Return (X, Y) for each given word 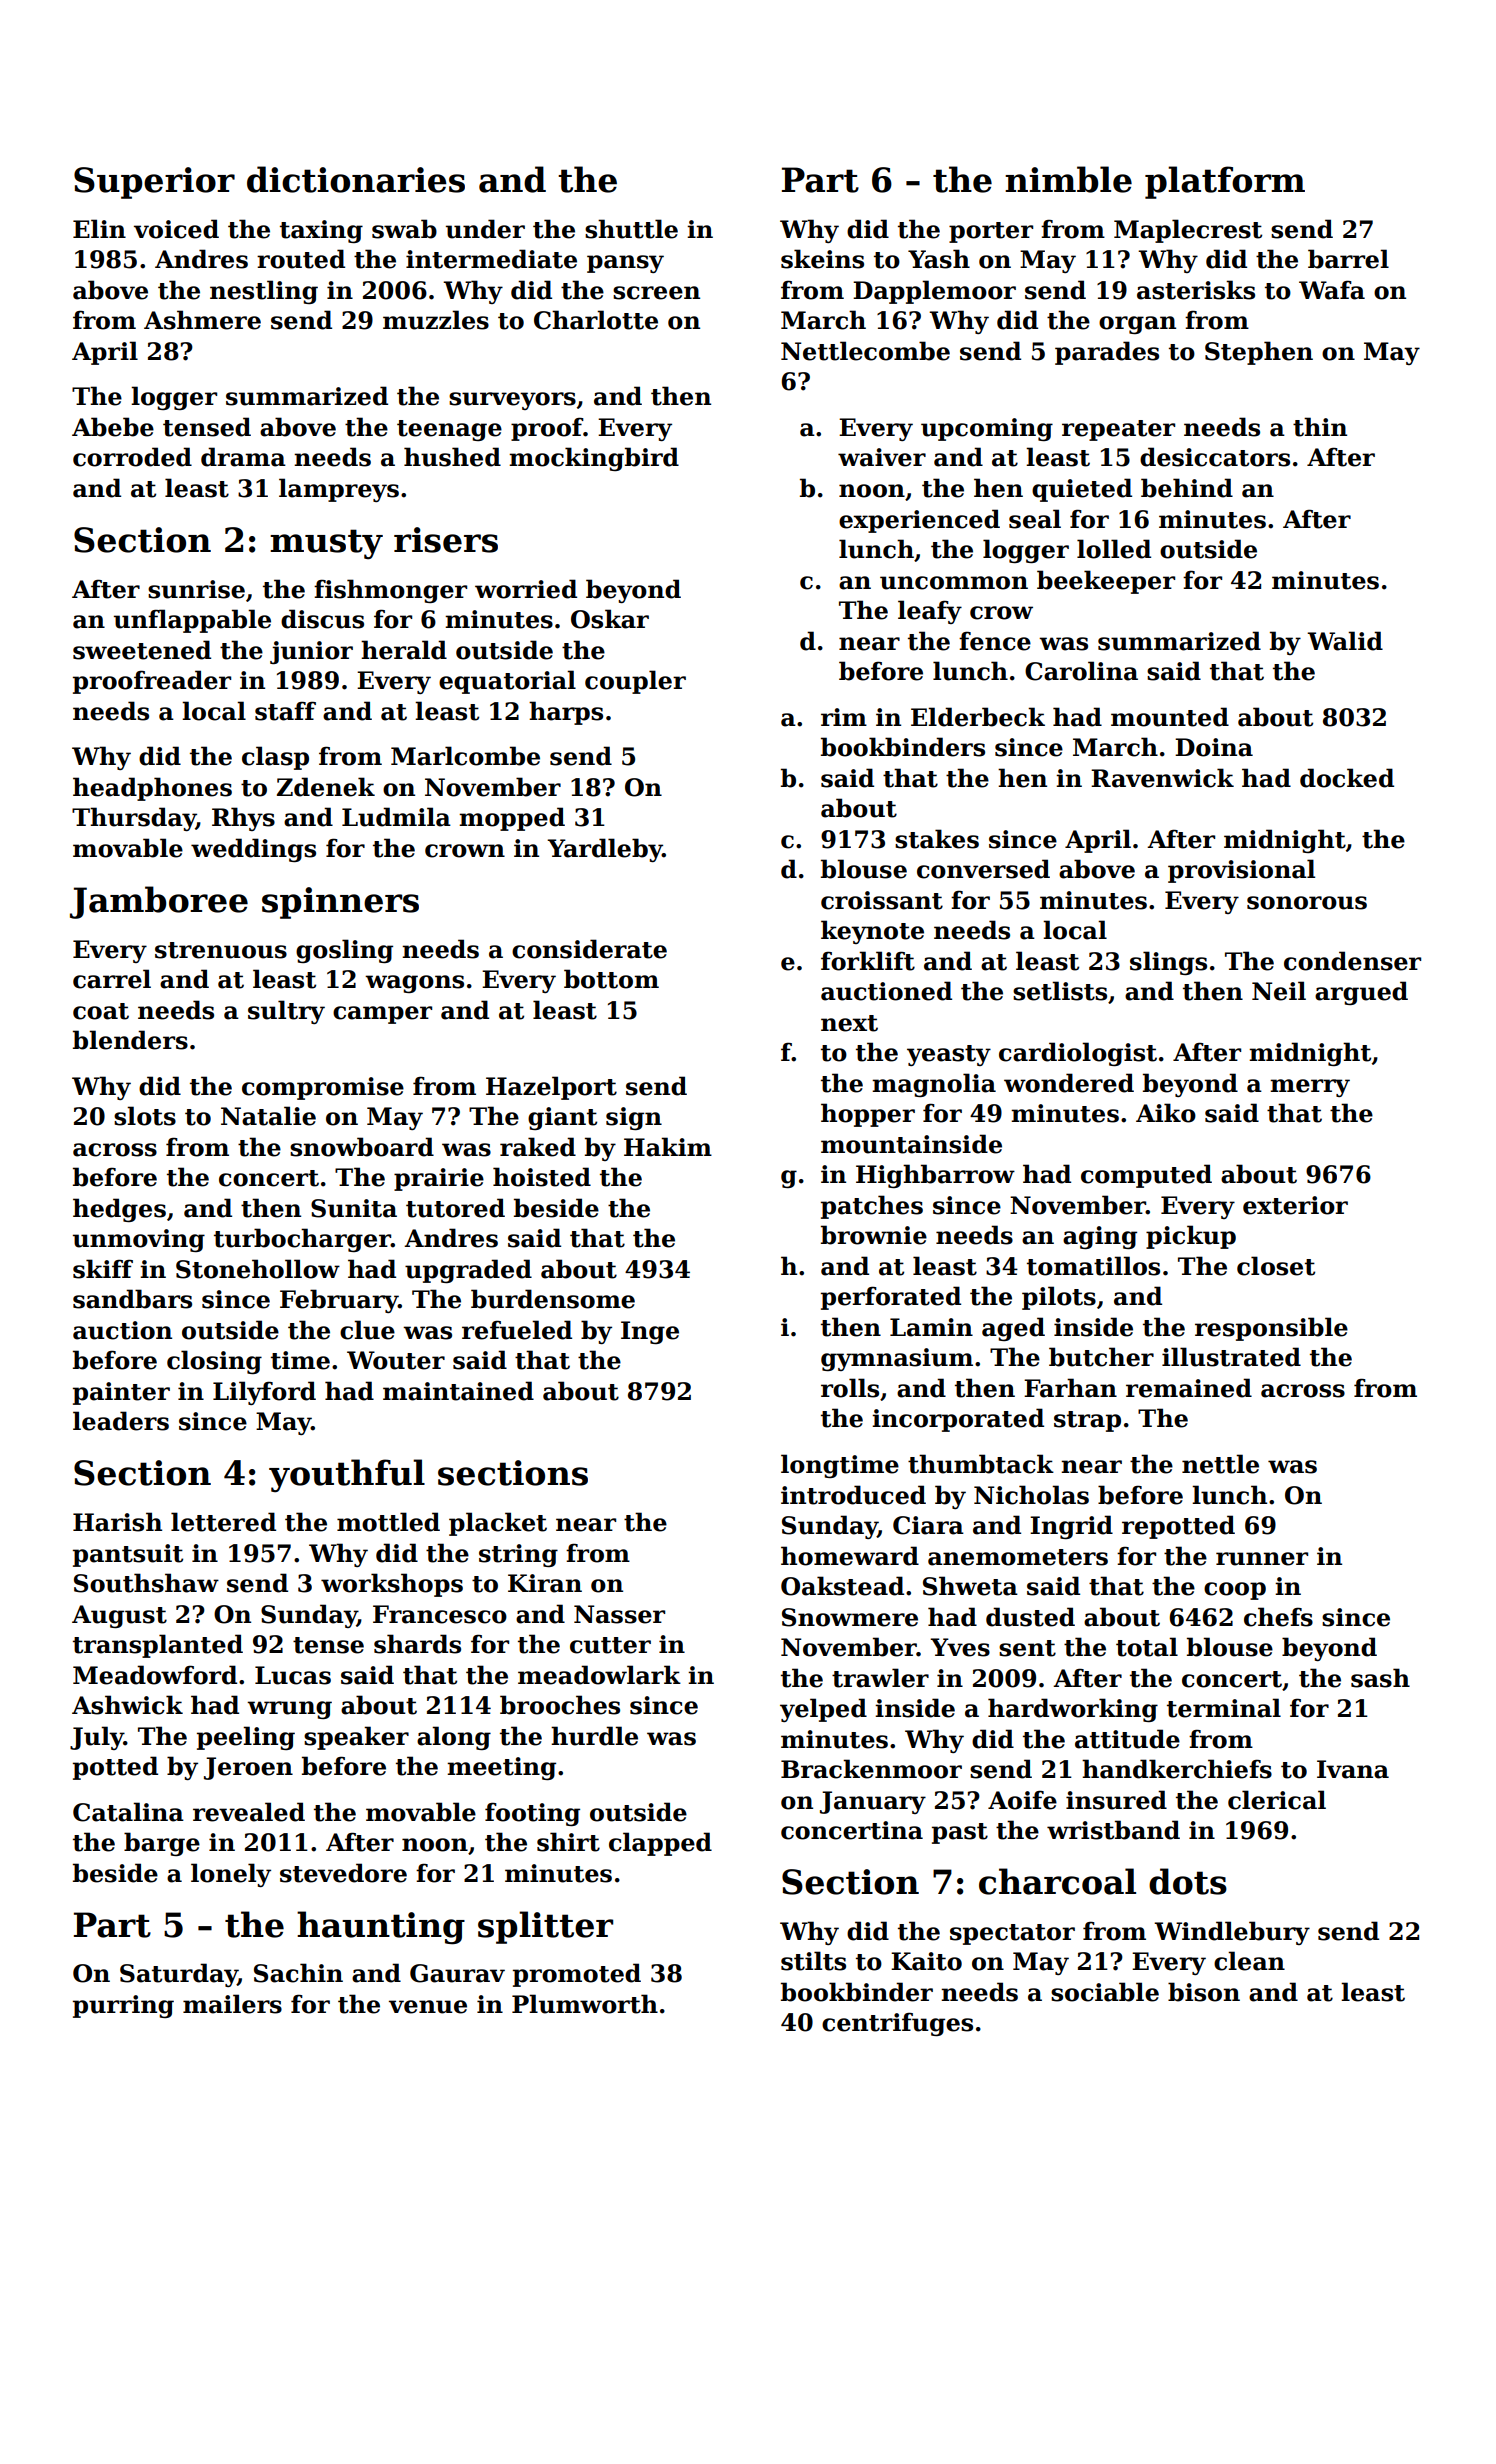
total (1147, 1647)
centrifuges (897, 2024)
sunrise (196, 589)
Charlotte (596, 320)
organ (1137, 325)
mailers (232, 2004)
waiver (882, 457)
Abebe (113, 427)
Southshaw (146, 1583)
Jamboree (159, 902)
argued (1361, 993)
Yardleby (604, 850)
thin (1320, 427)
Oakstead (842, 1586)
